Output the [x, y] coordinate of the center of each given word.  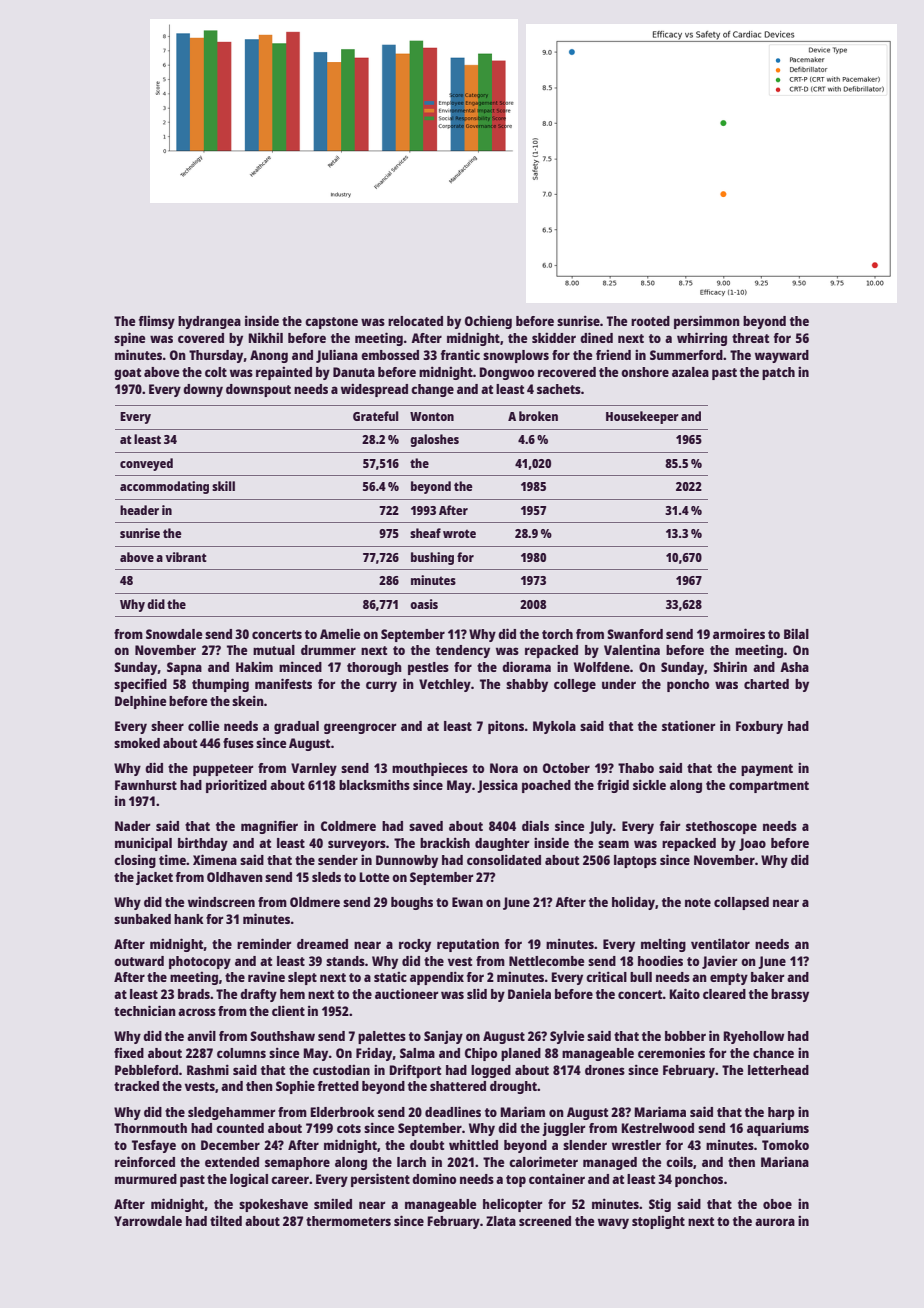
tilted [226, 1220]
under [619, 684]
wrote [459, 533]
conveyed [146, 464]
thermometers [348, 1221]
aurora [775, 1222]
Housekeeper [642, 417]
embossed [390, 355]
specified [140, 685]
